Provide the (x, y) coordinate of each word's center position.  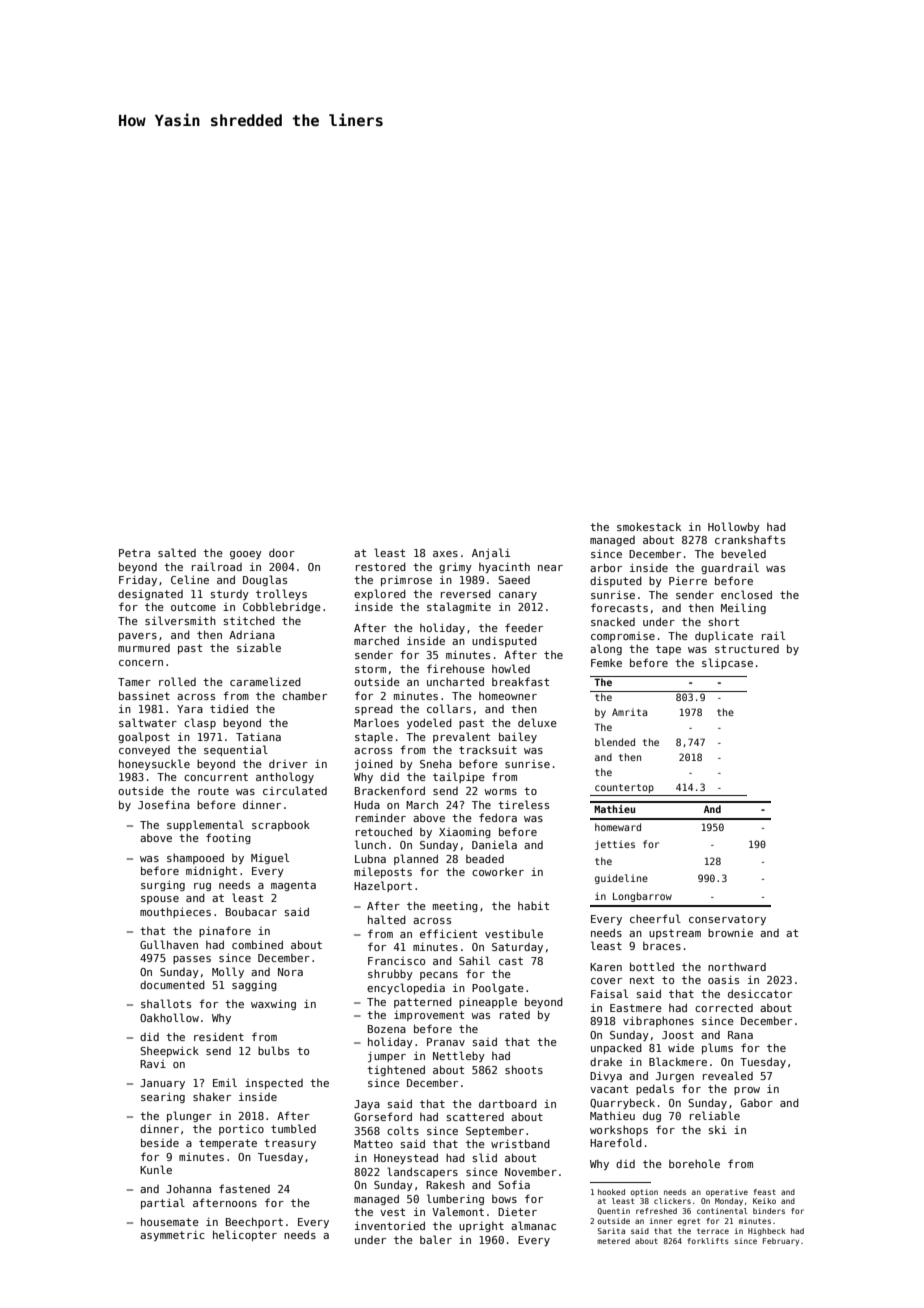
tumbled (293, 1128)
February (781, 1242)
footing (228, 838)
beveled (743, 553)
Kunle (156, 1169)
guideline (621, 879)
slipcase (727, 663)
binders (769, 1211)
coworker (498, 872)
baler (436, 1239)
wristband (520, 1143)
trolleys (281, 594)
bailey (518, 737)
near (550, 568)
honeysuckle (154, 764)
